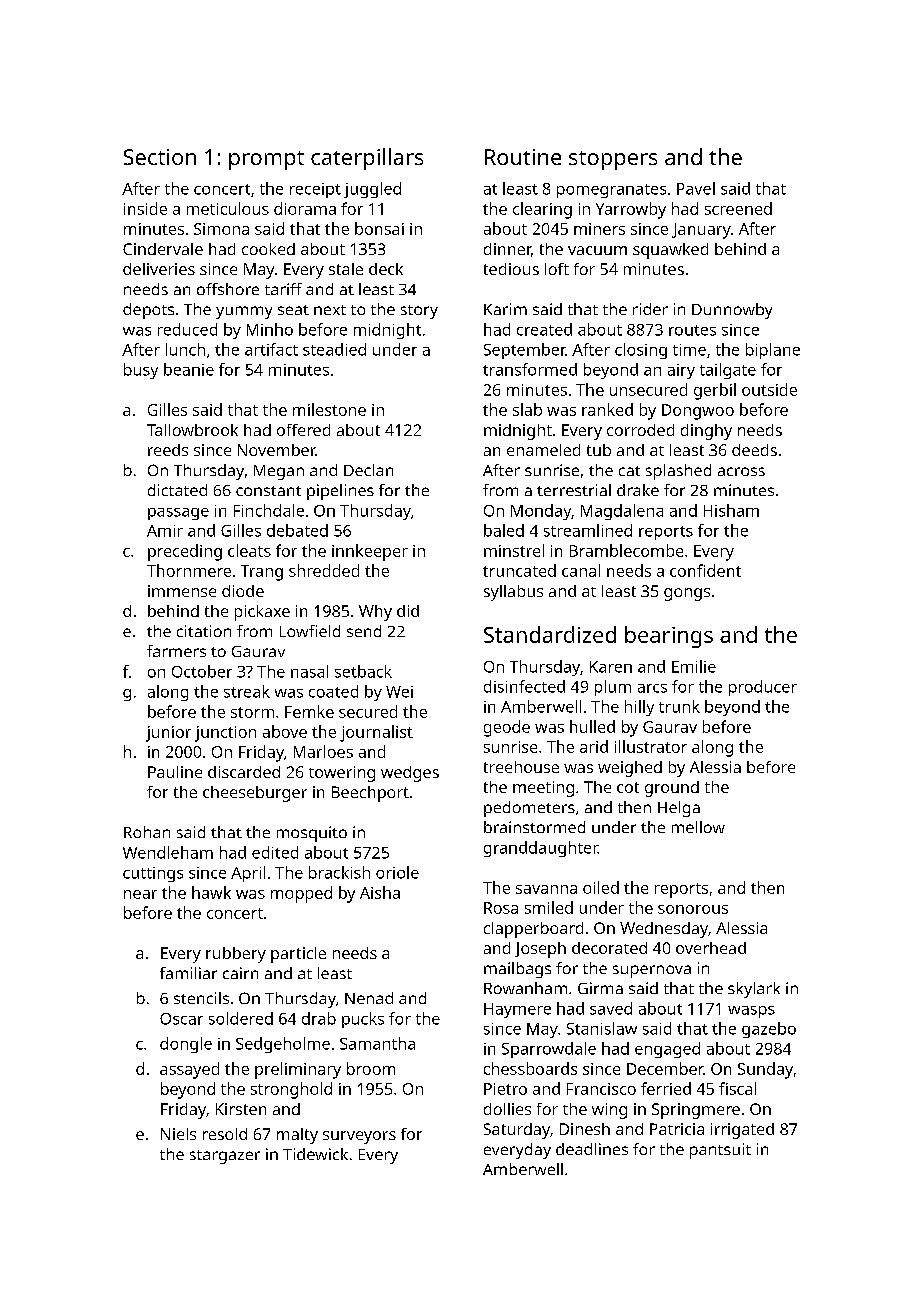 The image size is (924, 1314). I want to click on Sedgeholme, so click(283, 1045).
